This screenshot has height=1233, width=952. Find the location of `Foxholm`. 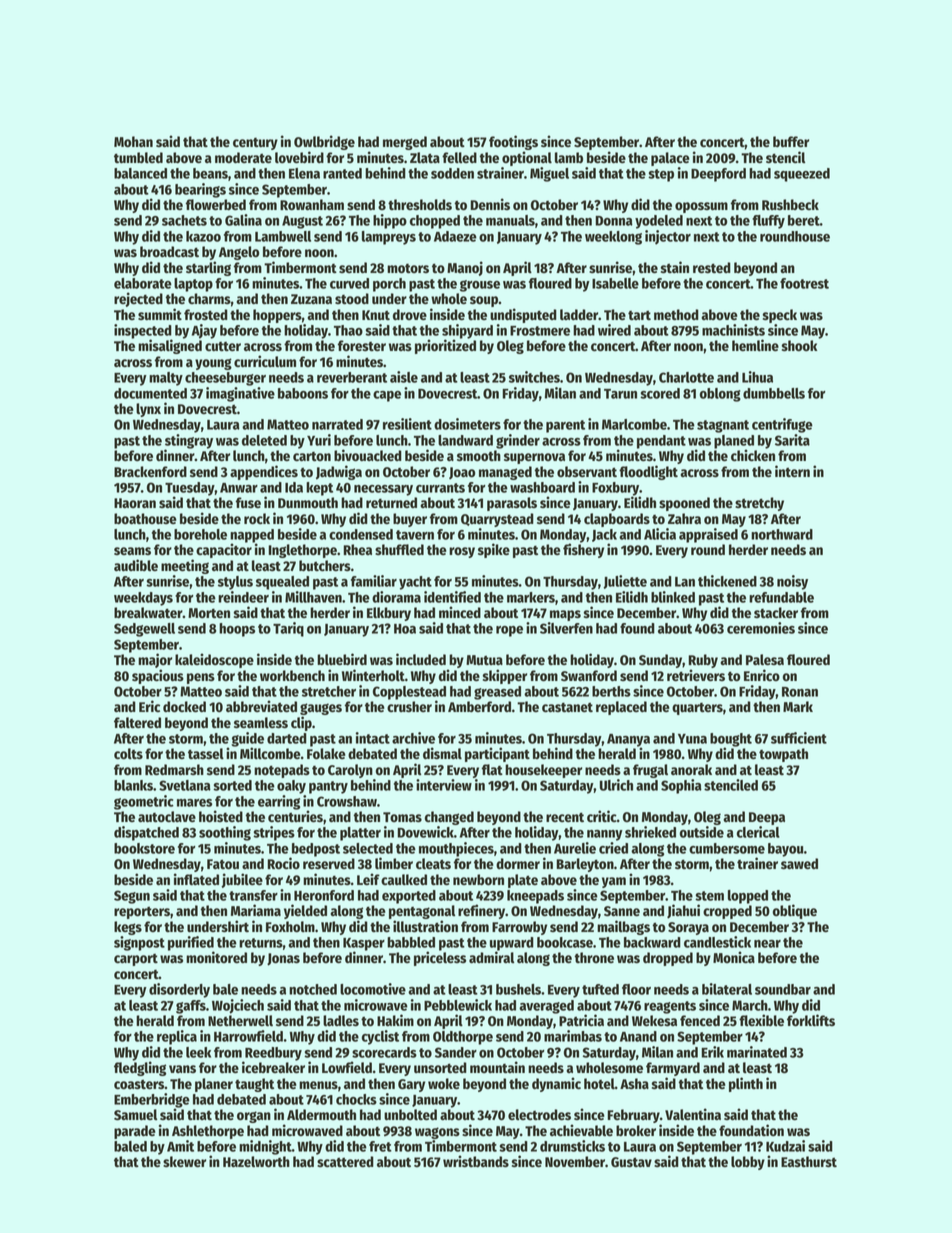

Foxholm is located at coordinates (290, 926).
